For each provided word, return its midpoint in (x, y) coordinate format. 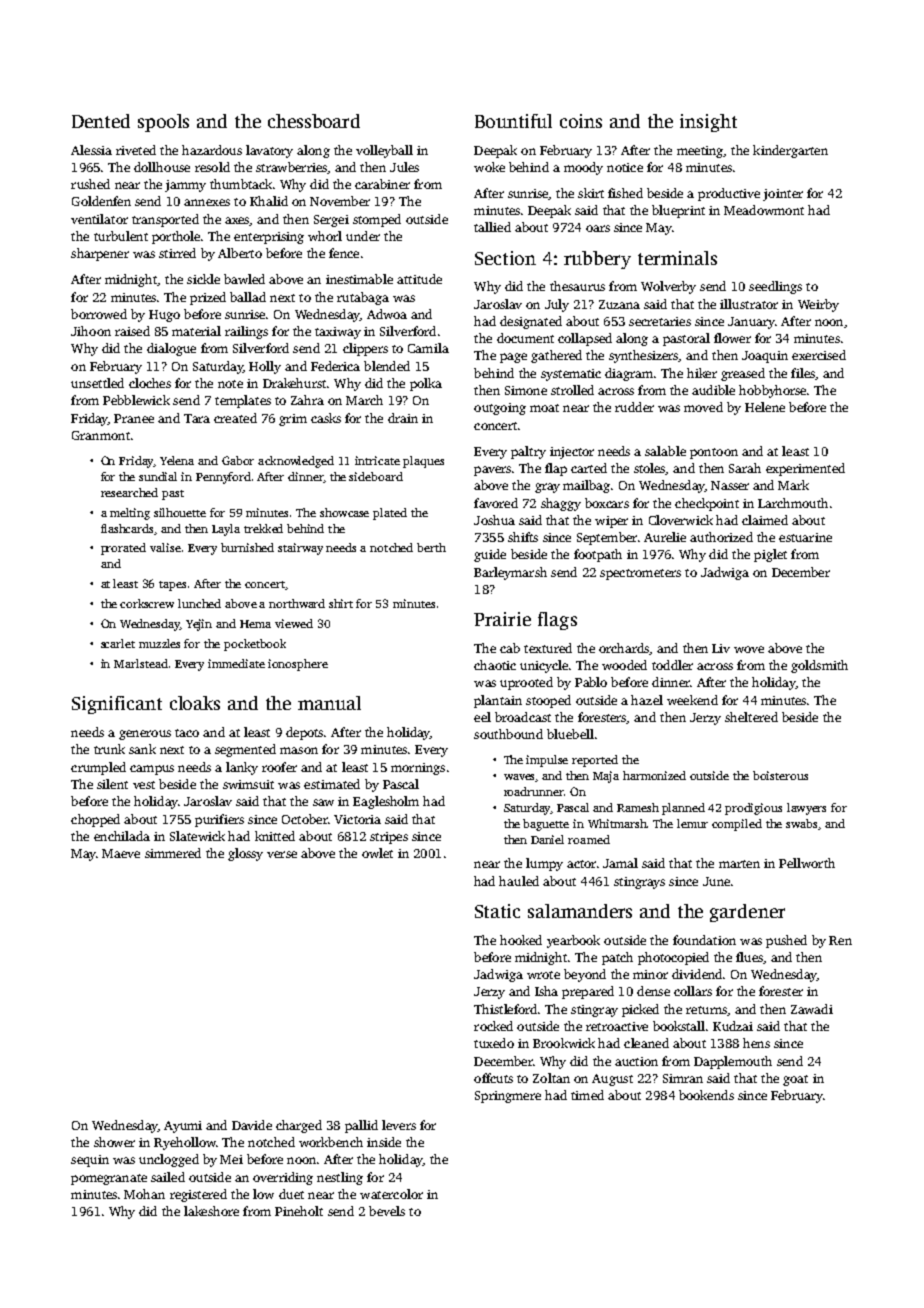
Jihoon (91, 331)
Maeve (121, 853)
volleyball (384, 151)
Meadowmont (764, 210)
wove (749, 649)
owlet (377, 853)
